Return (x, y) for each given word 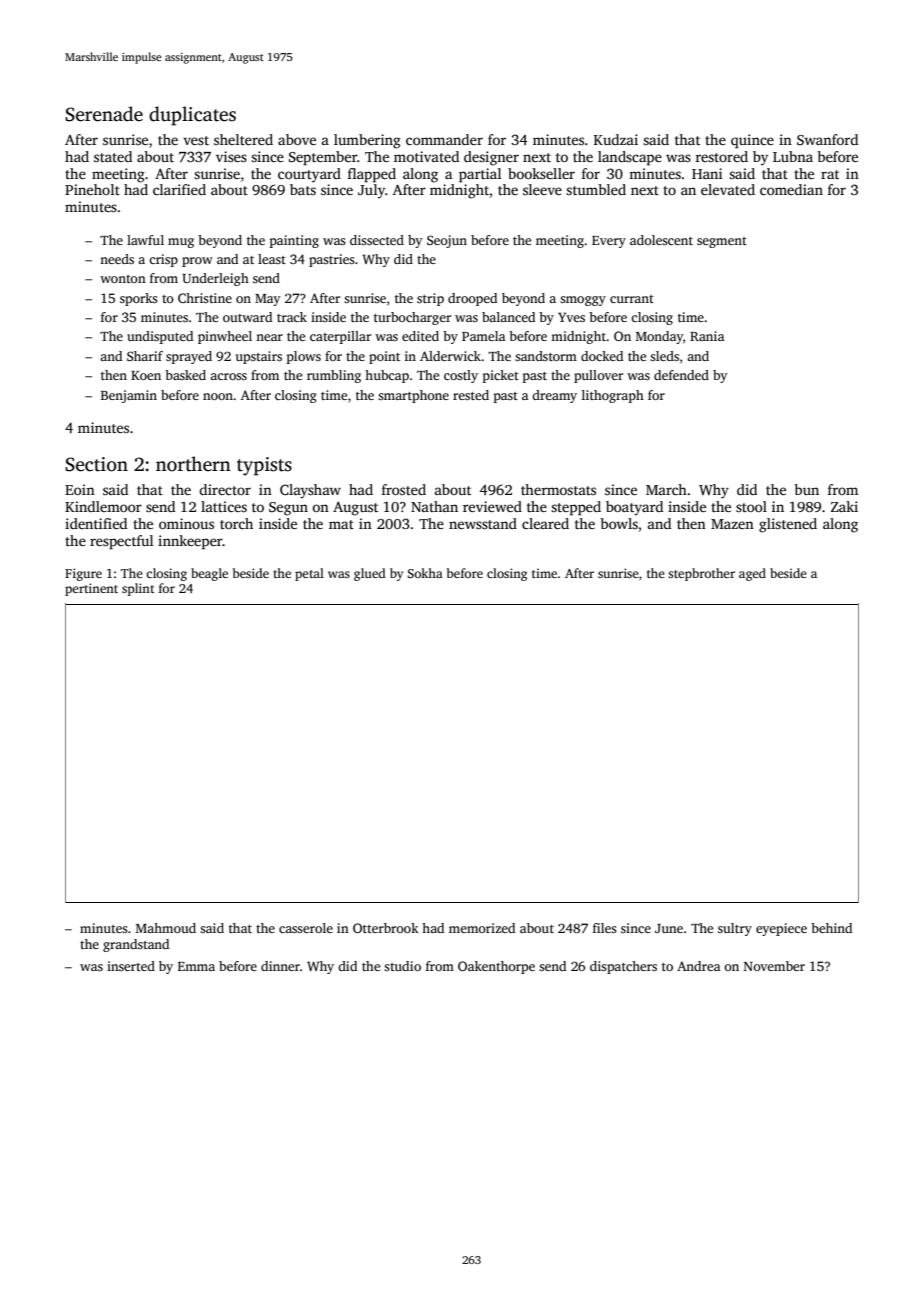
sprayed (189, 357)
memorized (482, 928)
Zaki (844, 506)
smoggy (583, 301)
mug (181, 243)
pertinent (91, 589)
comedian (791, 189)
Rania (707, 336)
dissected (377, 240)
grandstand (136, 945)
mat (341, 524)
